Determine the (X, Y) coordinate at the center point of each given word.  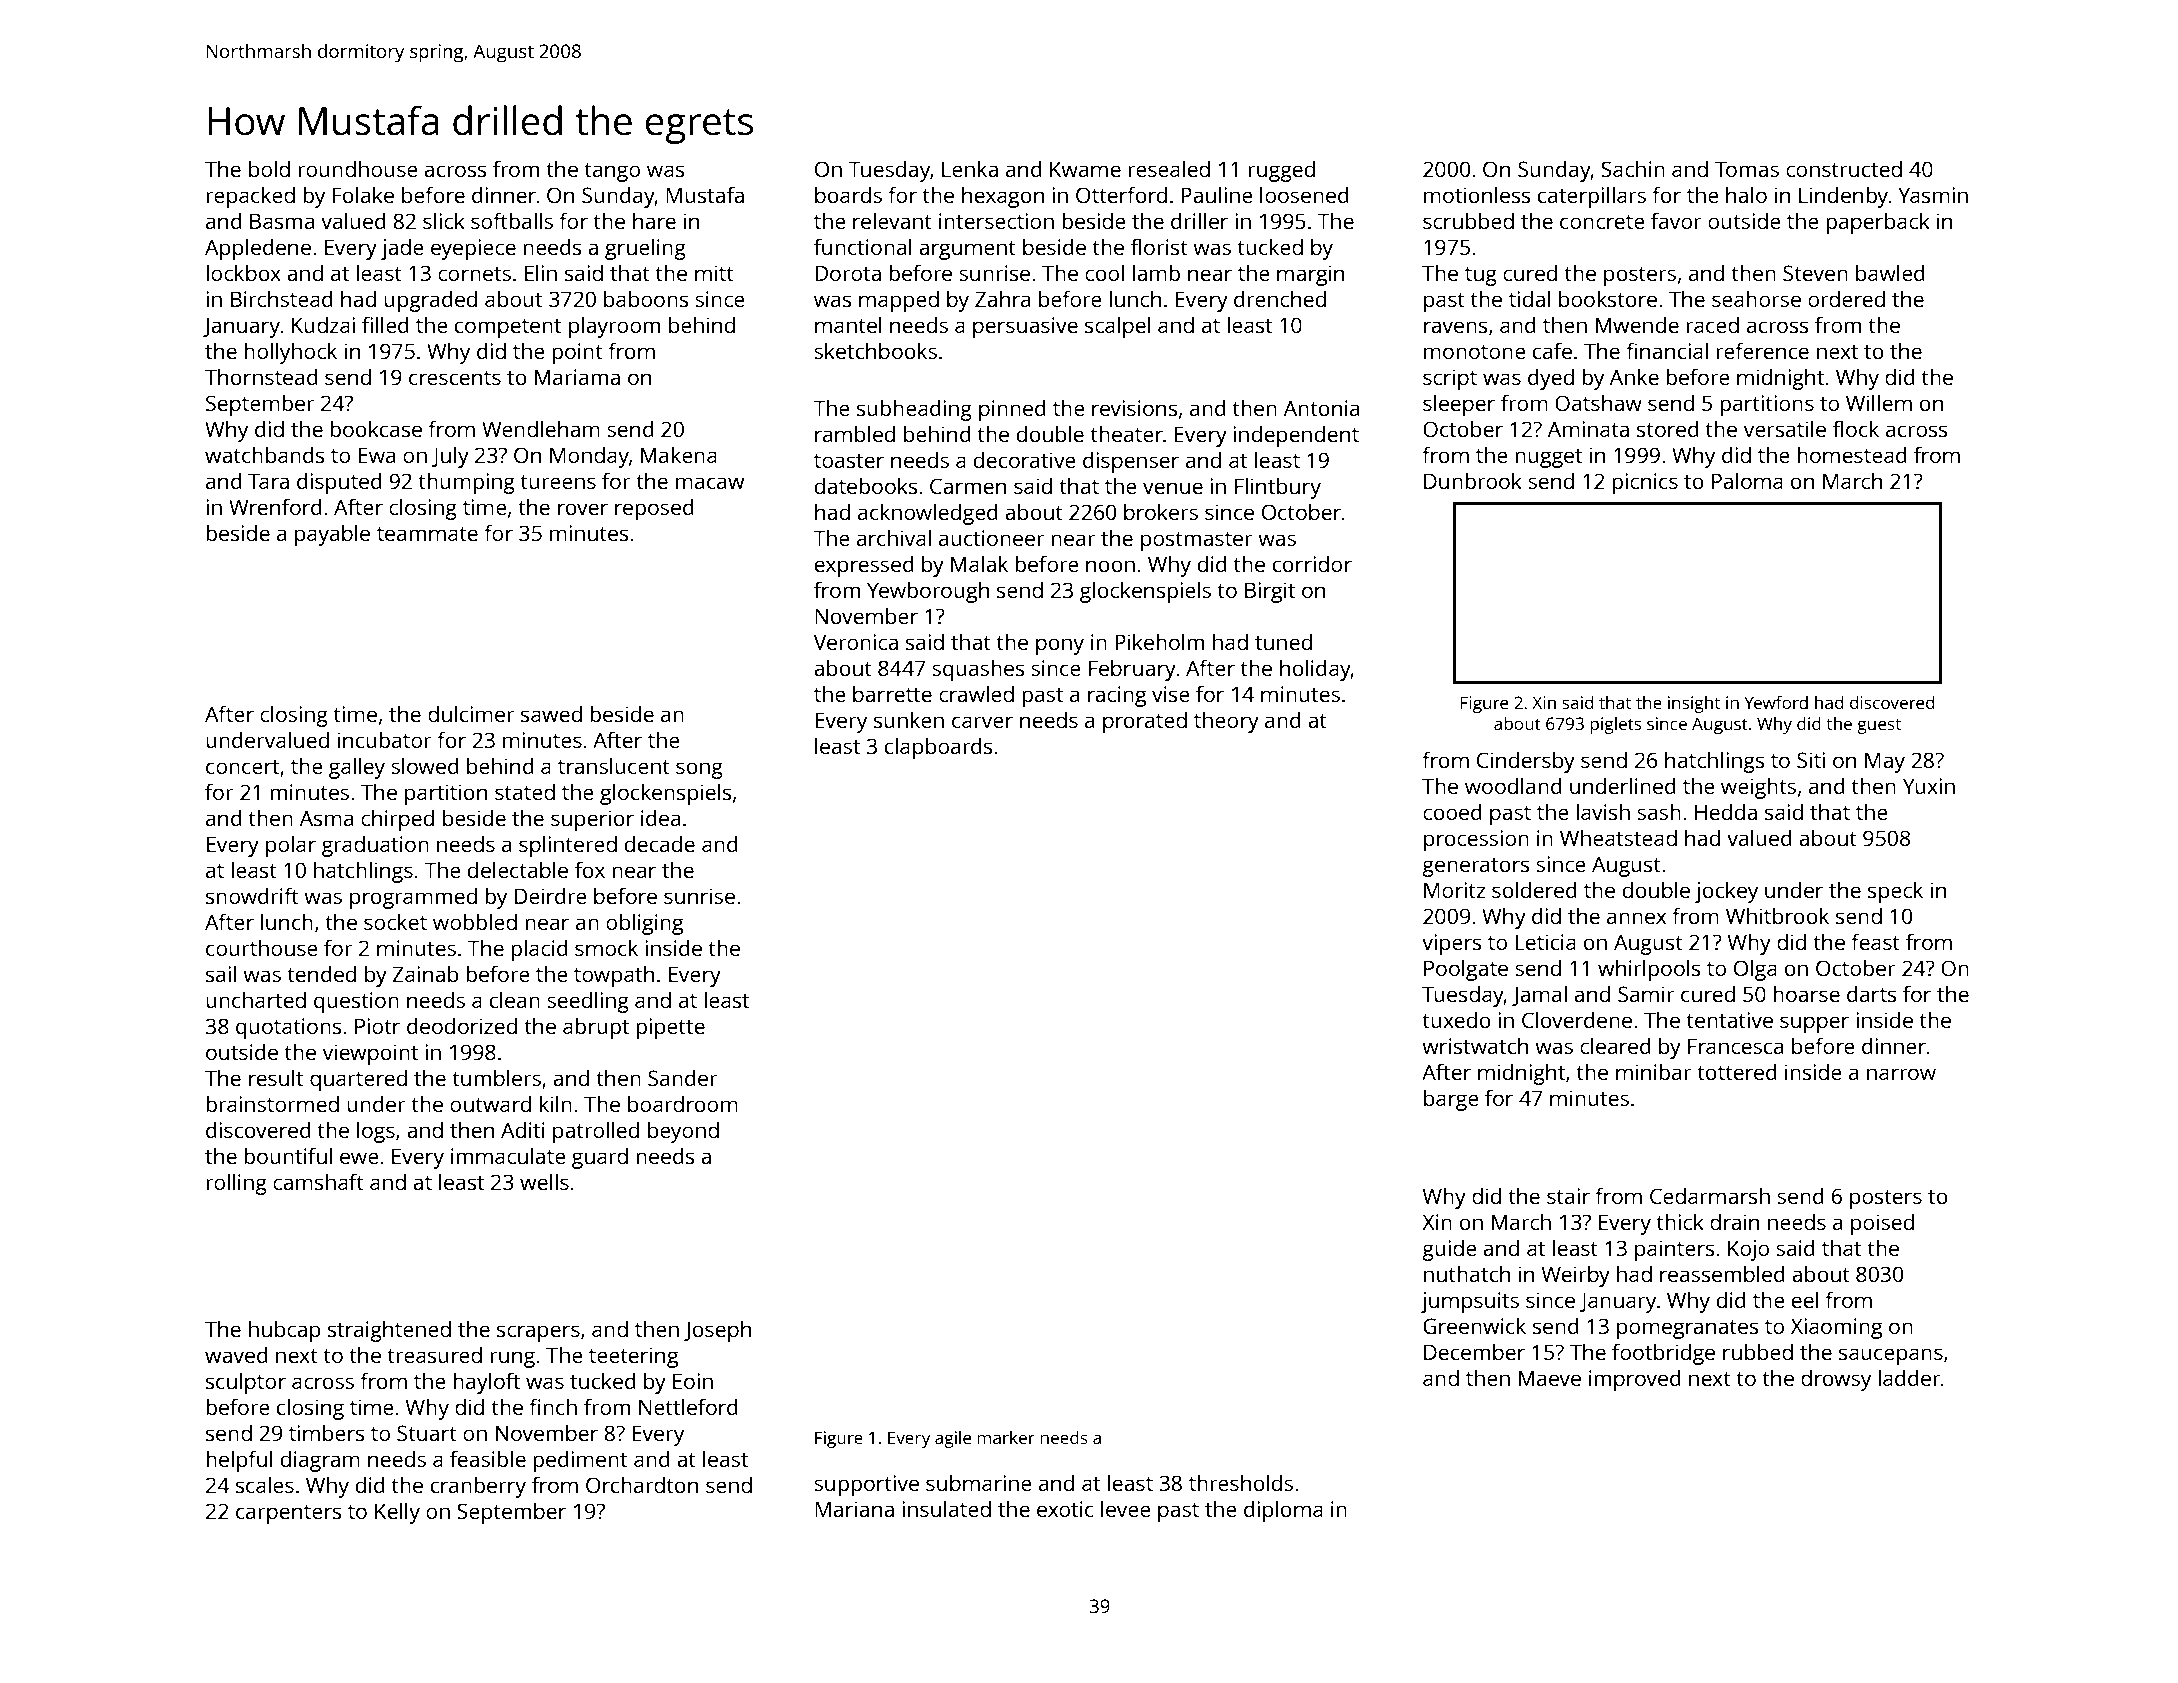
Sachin (1633, 168)
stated (525, 791)
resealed (1169, 168)
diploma (1283, 1511)
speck (1895, 892)
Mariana (854, 1509)
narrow (1901, 1074)
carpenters (289, 1514)
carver (982, 722)
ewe (359, 1158)
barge (1451, 1100)
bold (269, 168)
